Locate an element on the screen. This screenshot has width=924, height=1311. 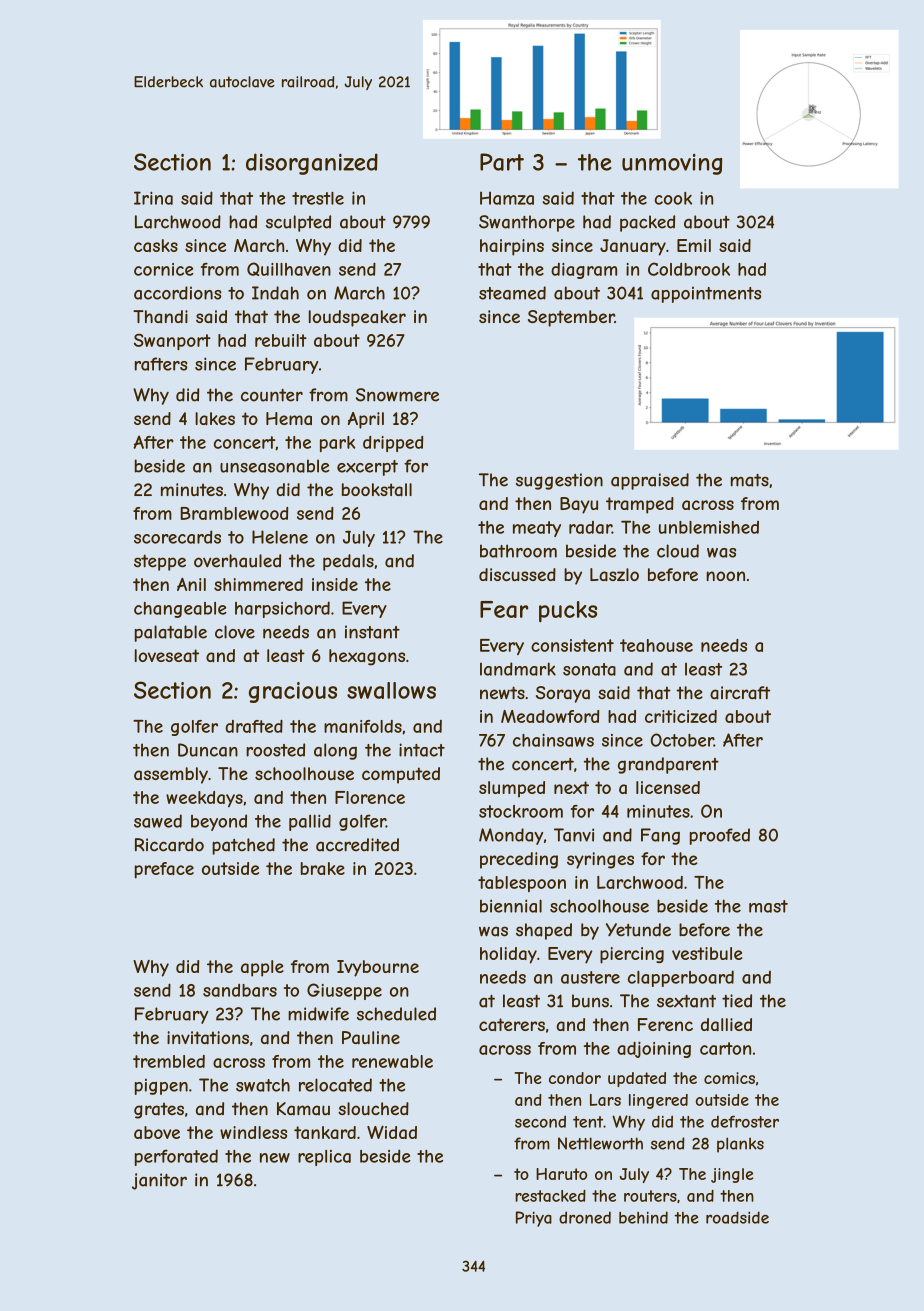
invitations is located at coordinates (208, 1038).
